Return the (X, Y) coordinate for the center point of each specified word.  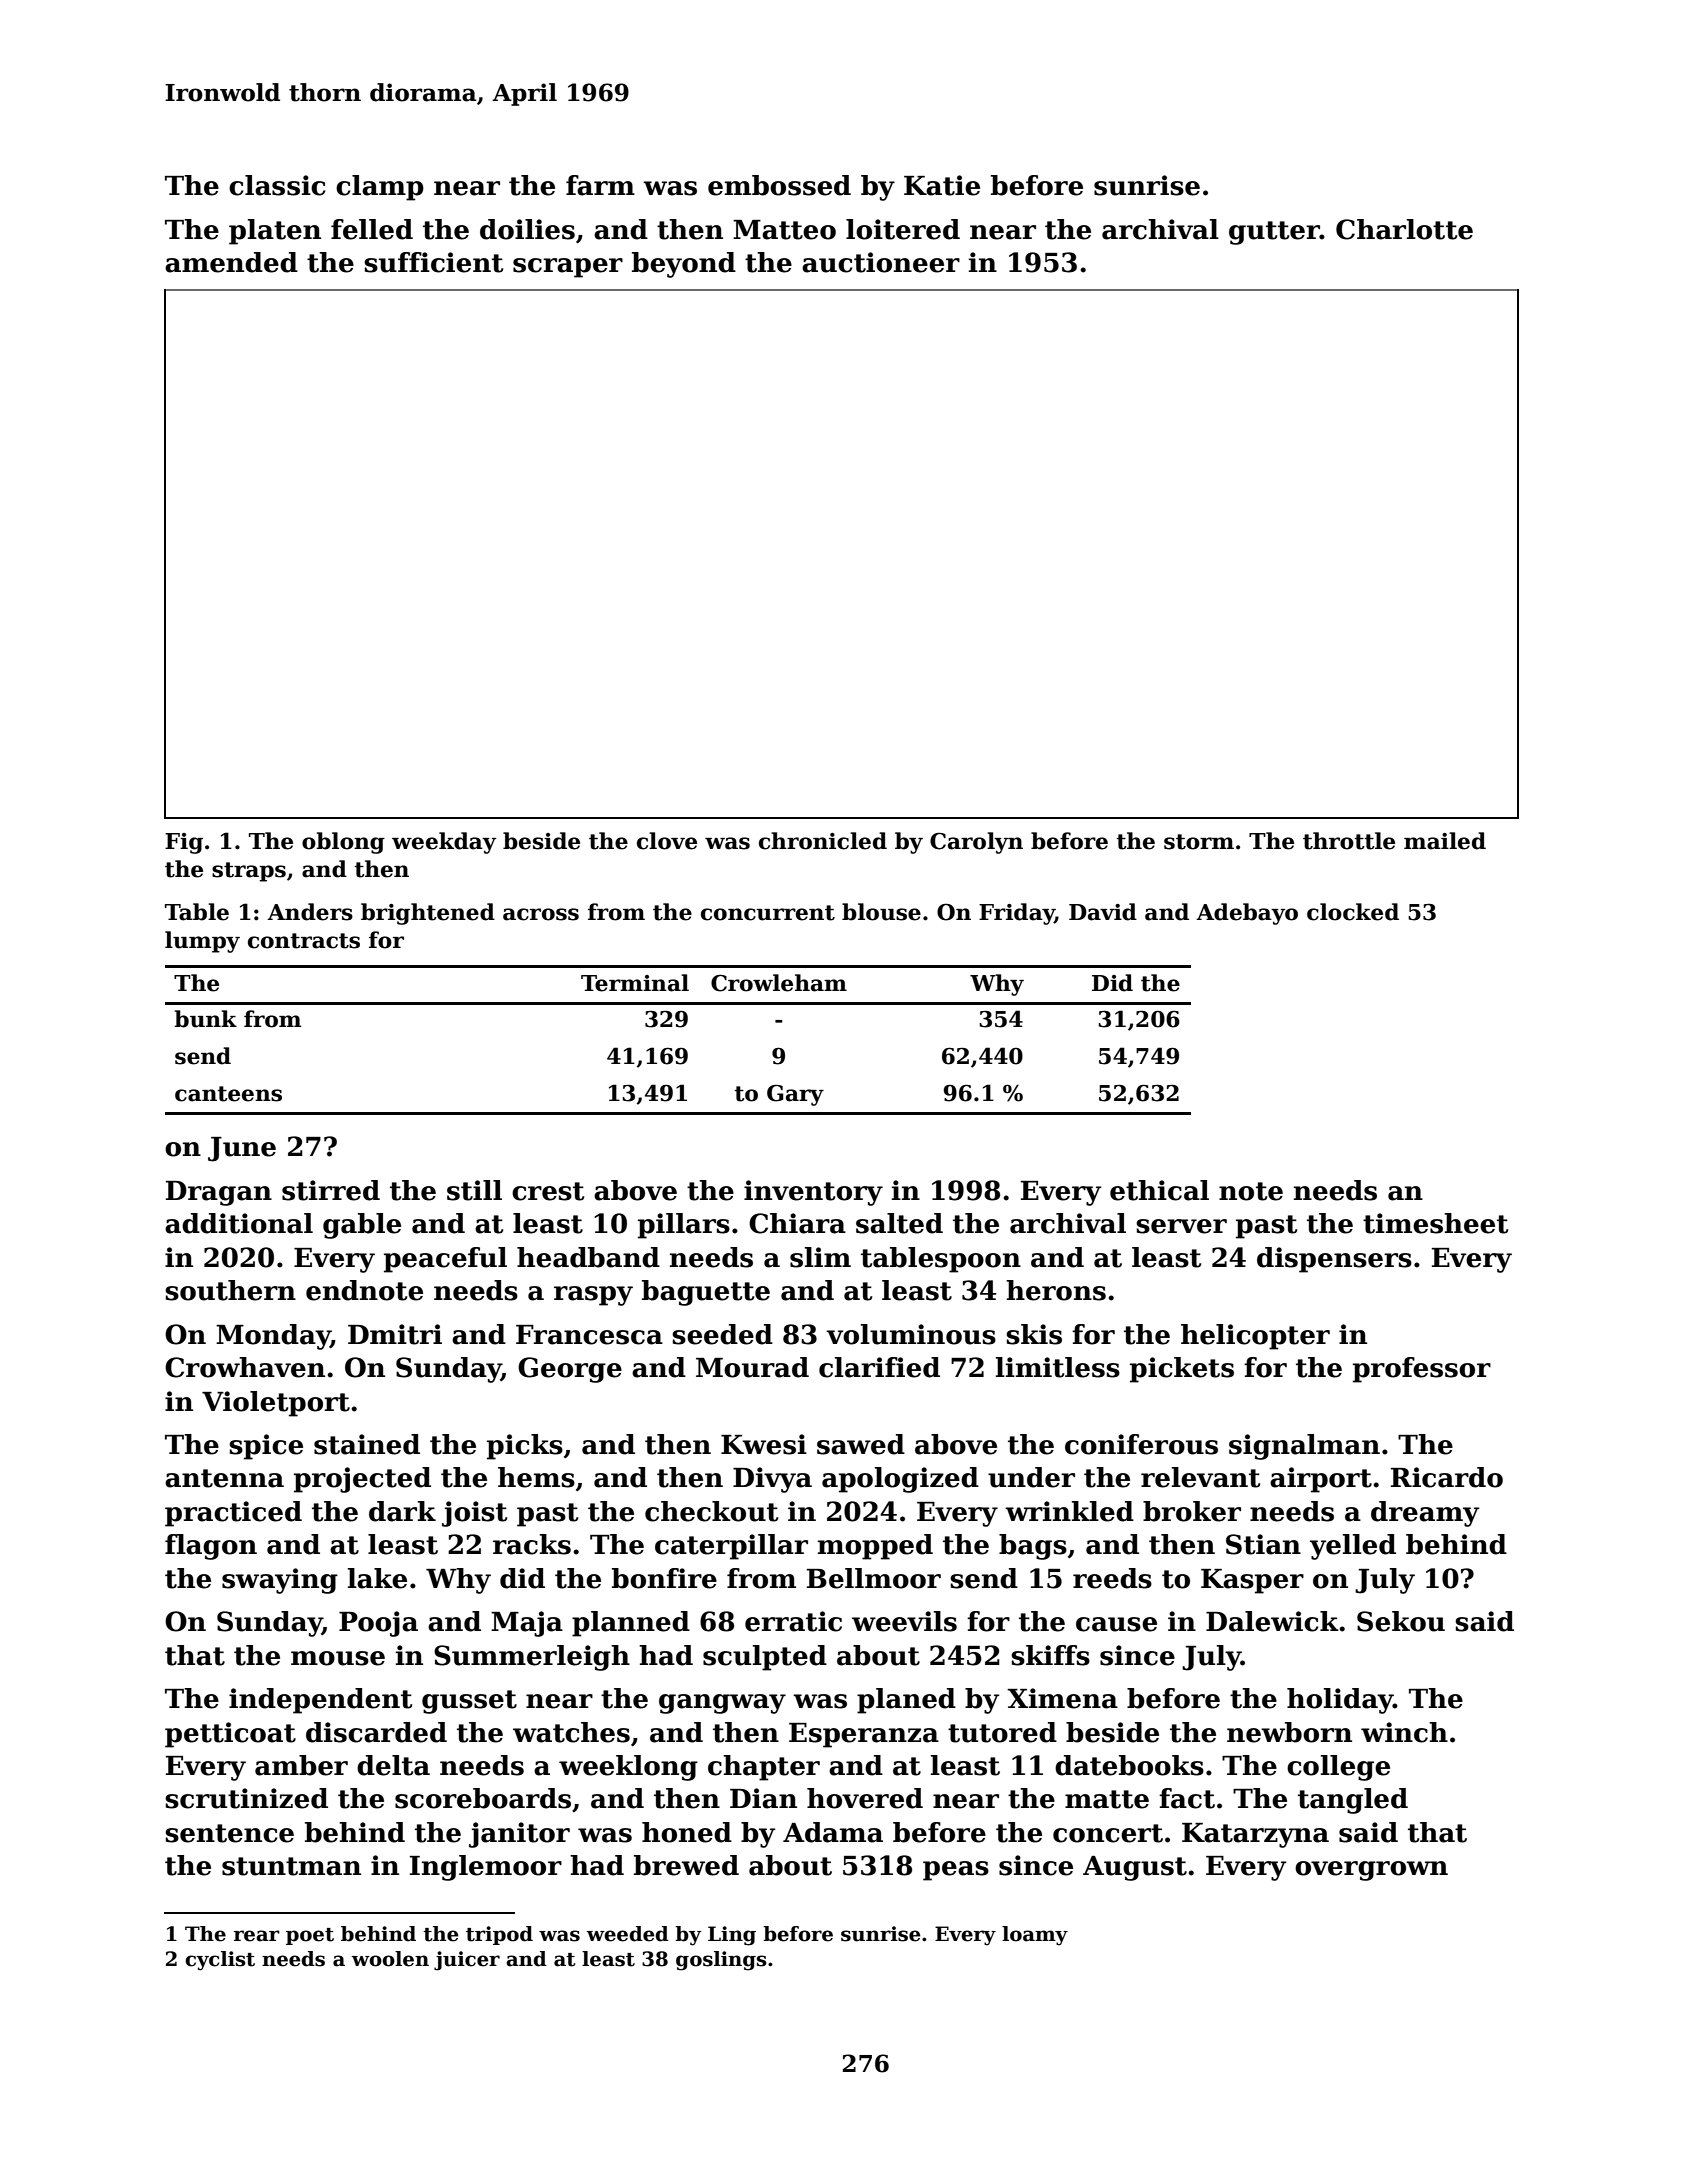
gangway (722, 1704)
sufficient (433, 262)
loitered (903, 229)
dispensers (1334, 1260)
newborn (1289, 1732)
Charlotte (1404, 229)
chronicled (823, 841)
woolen (390, 1959)
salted (899, 1223)
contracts (304, 941)
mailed (1445, 841)
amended (231, 262)
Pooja (378, 1624)
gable (362, 1226)
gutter (1274, 233)
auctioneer (881, 262)
